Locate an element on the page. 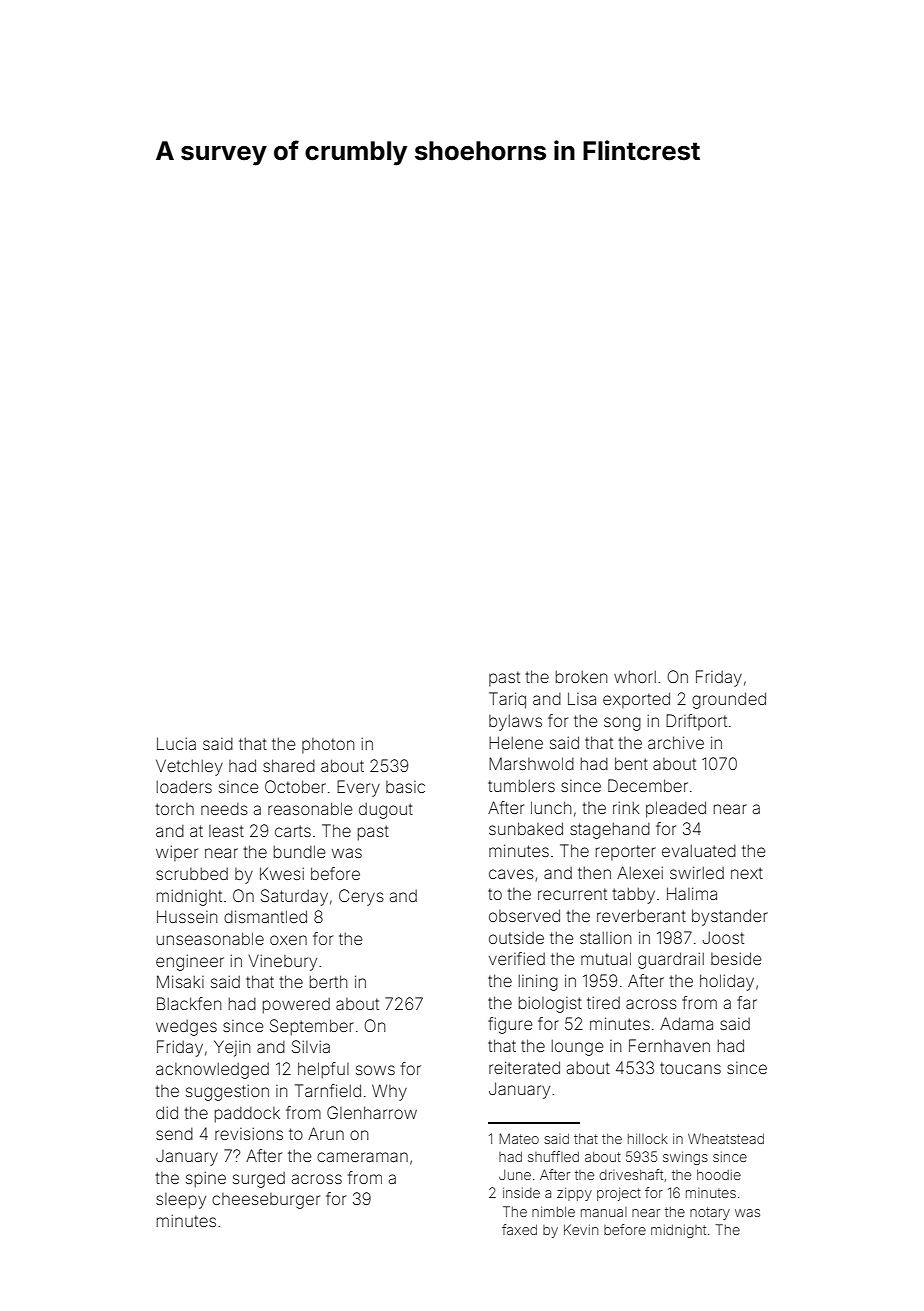  Vetchley is located at coordinates (189, 767).
